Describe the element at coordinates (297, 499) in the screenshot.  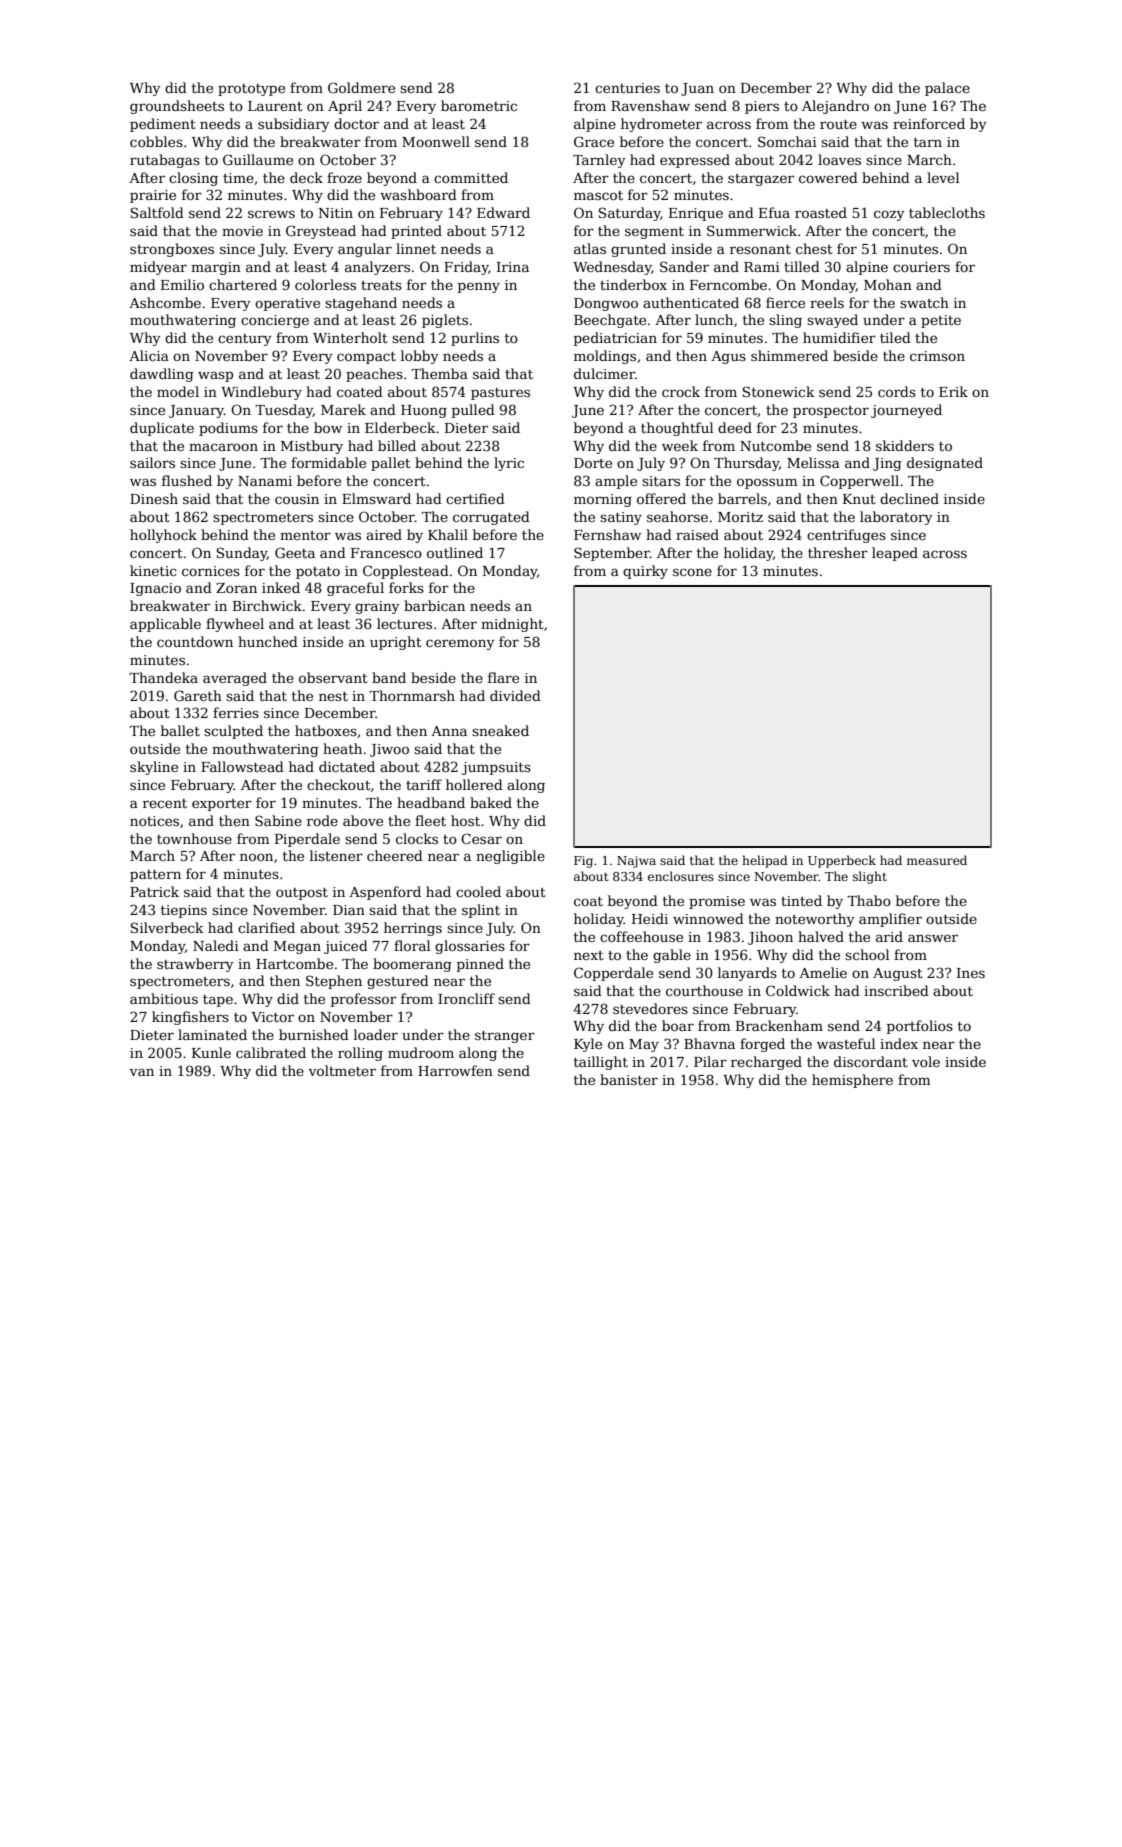
I see `cousin` at that location.
